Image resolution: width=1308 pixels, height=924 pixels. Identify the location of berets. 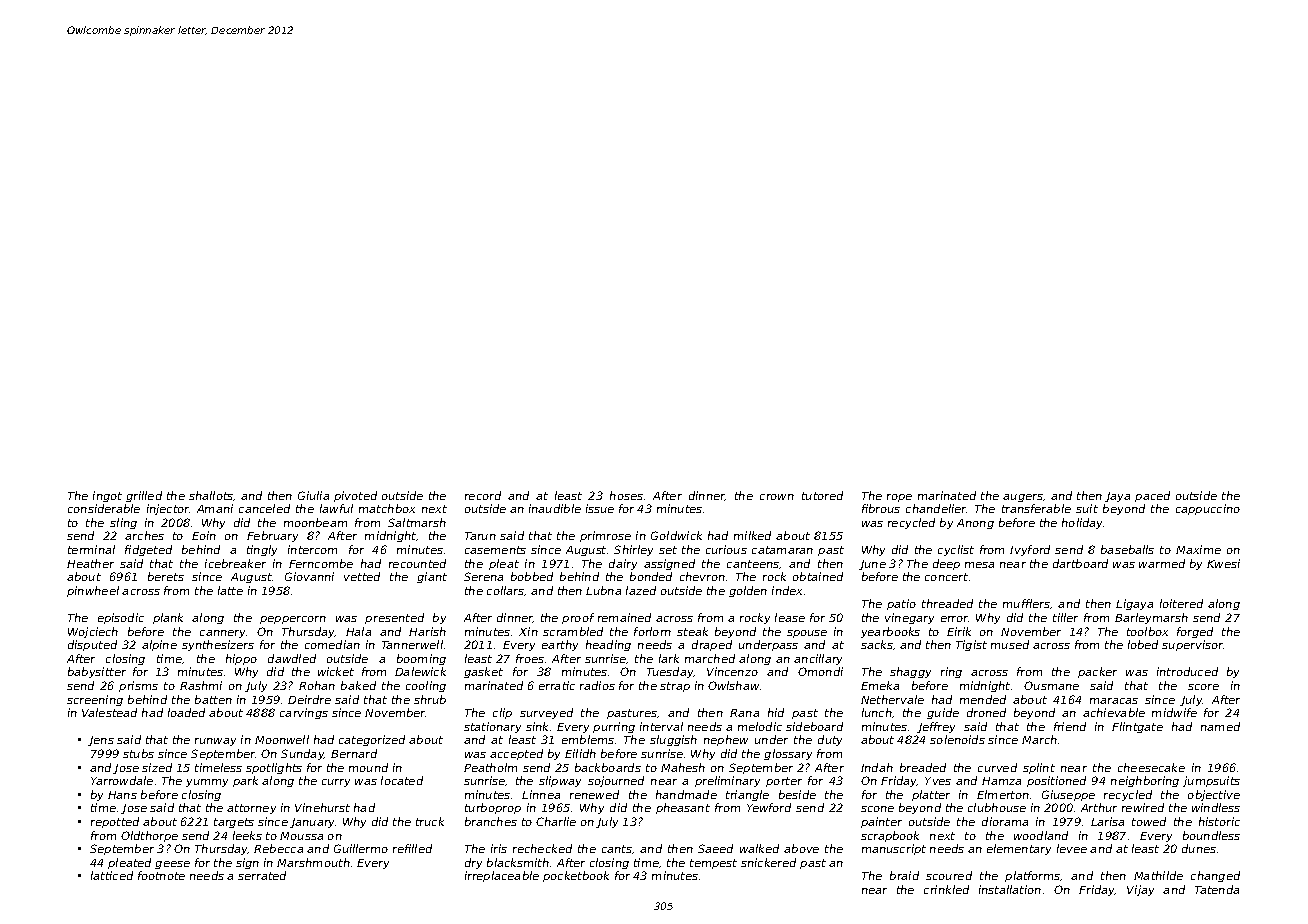
(166, 576).
